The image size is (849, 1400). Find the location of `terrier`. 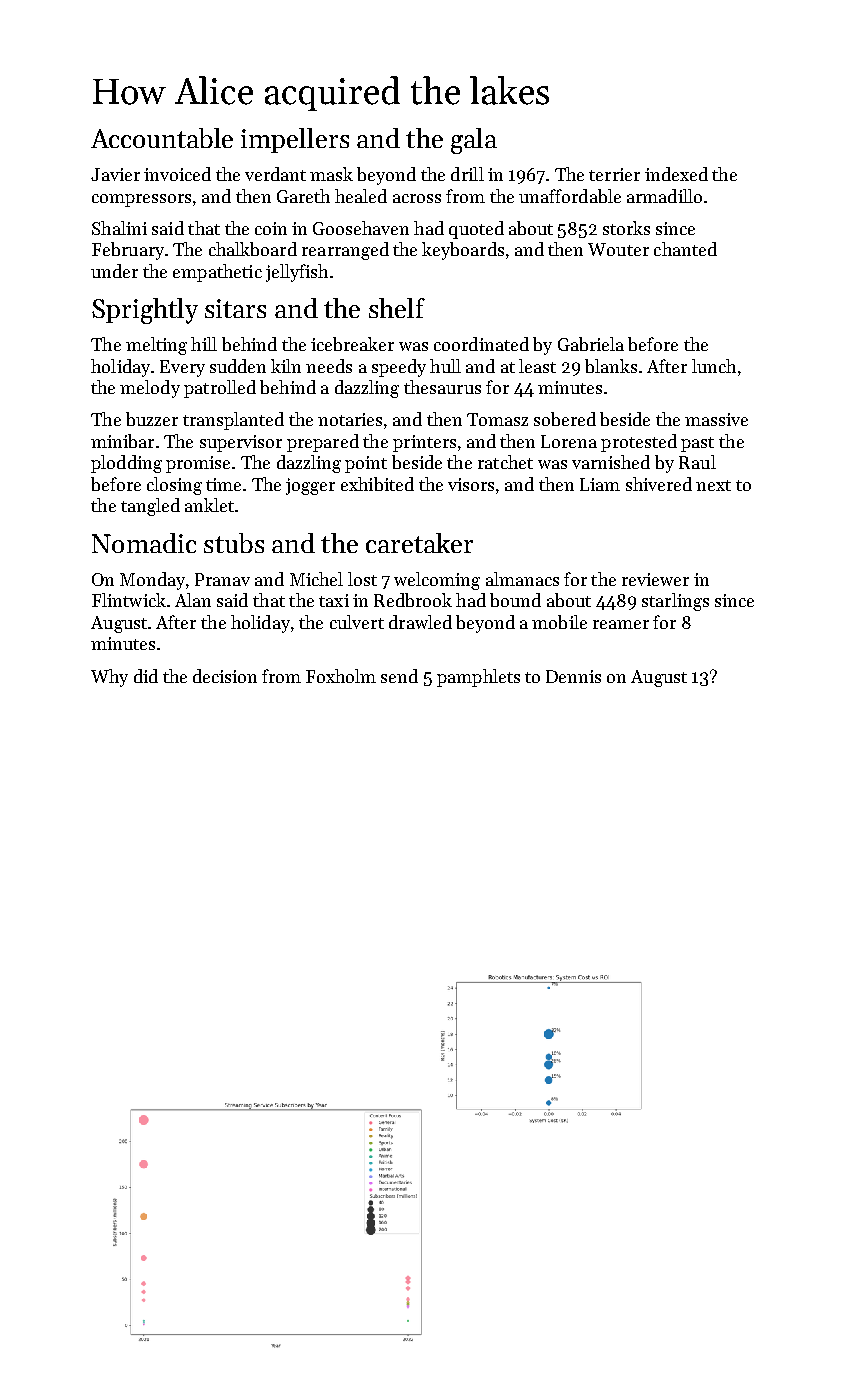

terrier is located at coordinates (614, 174).
